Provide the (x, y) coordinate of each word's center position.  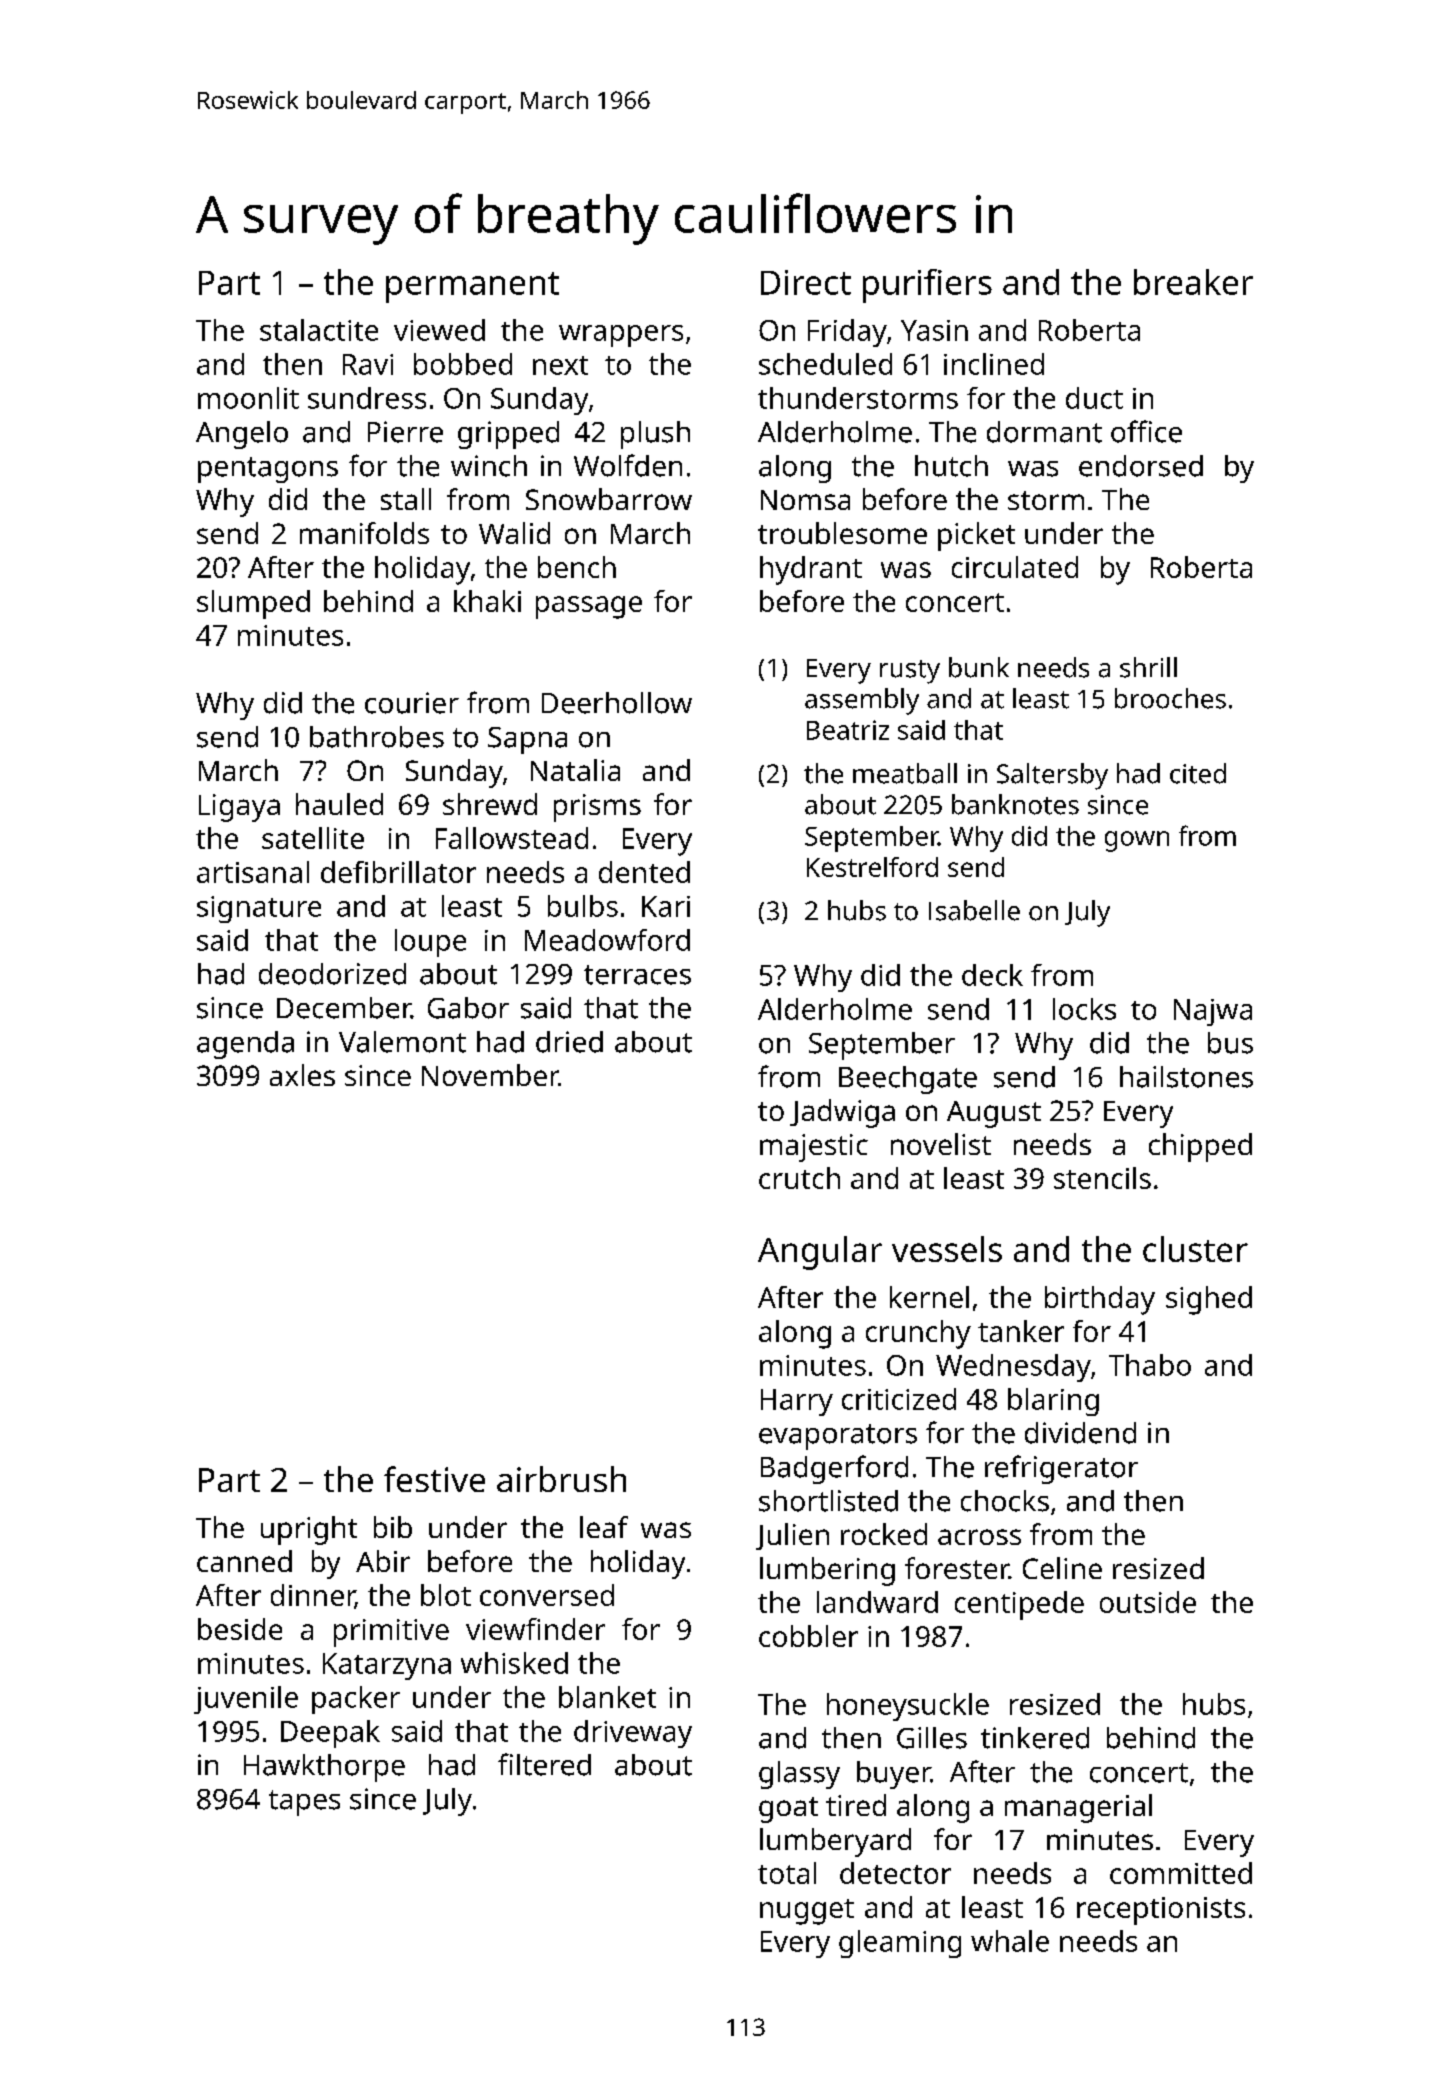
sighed (1209, 1300)
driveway (633, 1734)
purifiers (927, 286)
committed (1181, 1873)
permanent (472, 287)
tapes (304, 1803)
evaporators (838, 1437)
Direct (806, 282)
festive (434, 1479)
